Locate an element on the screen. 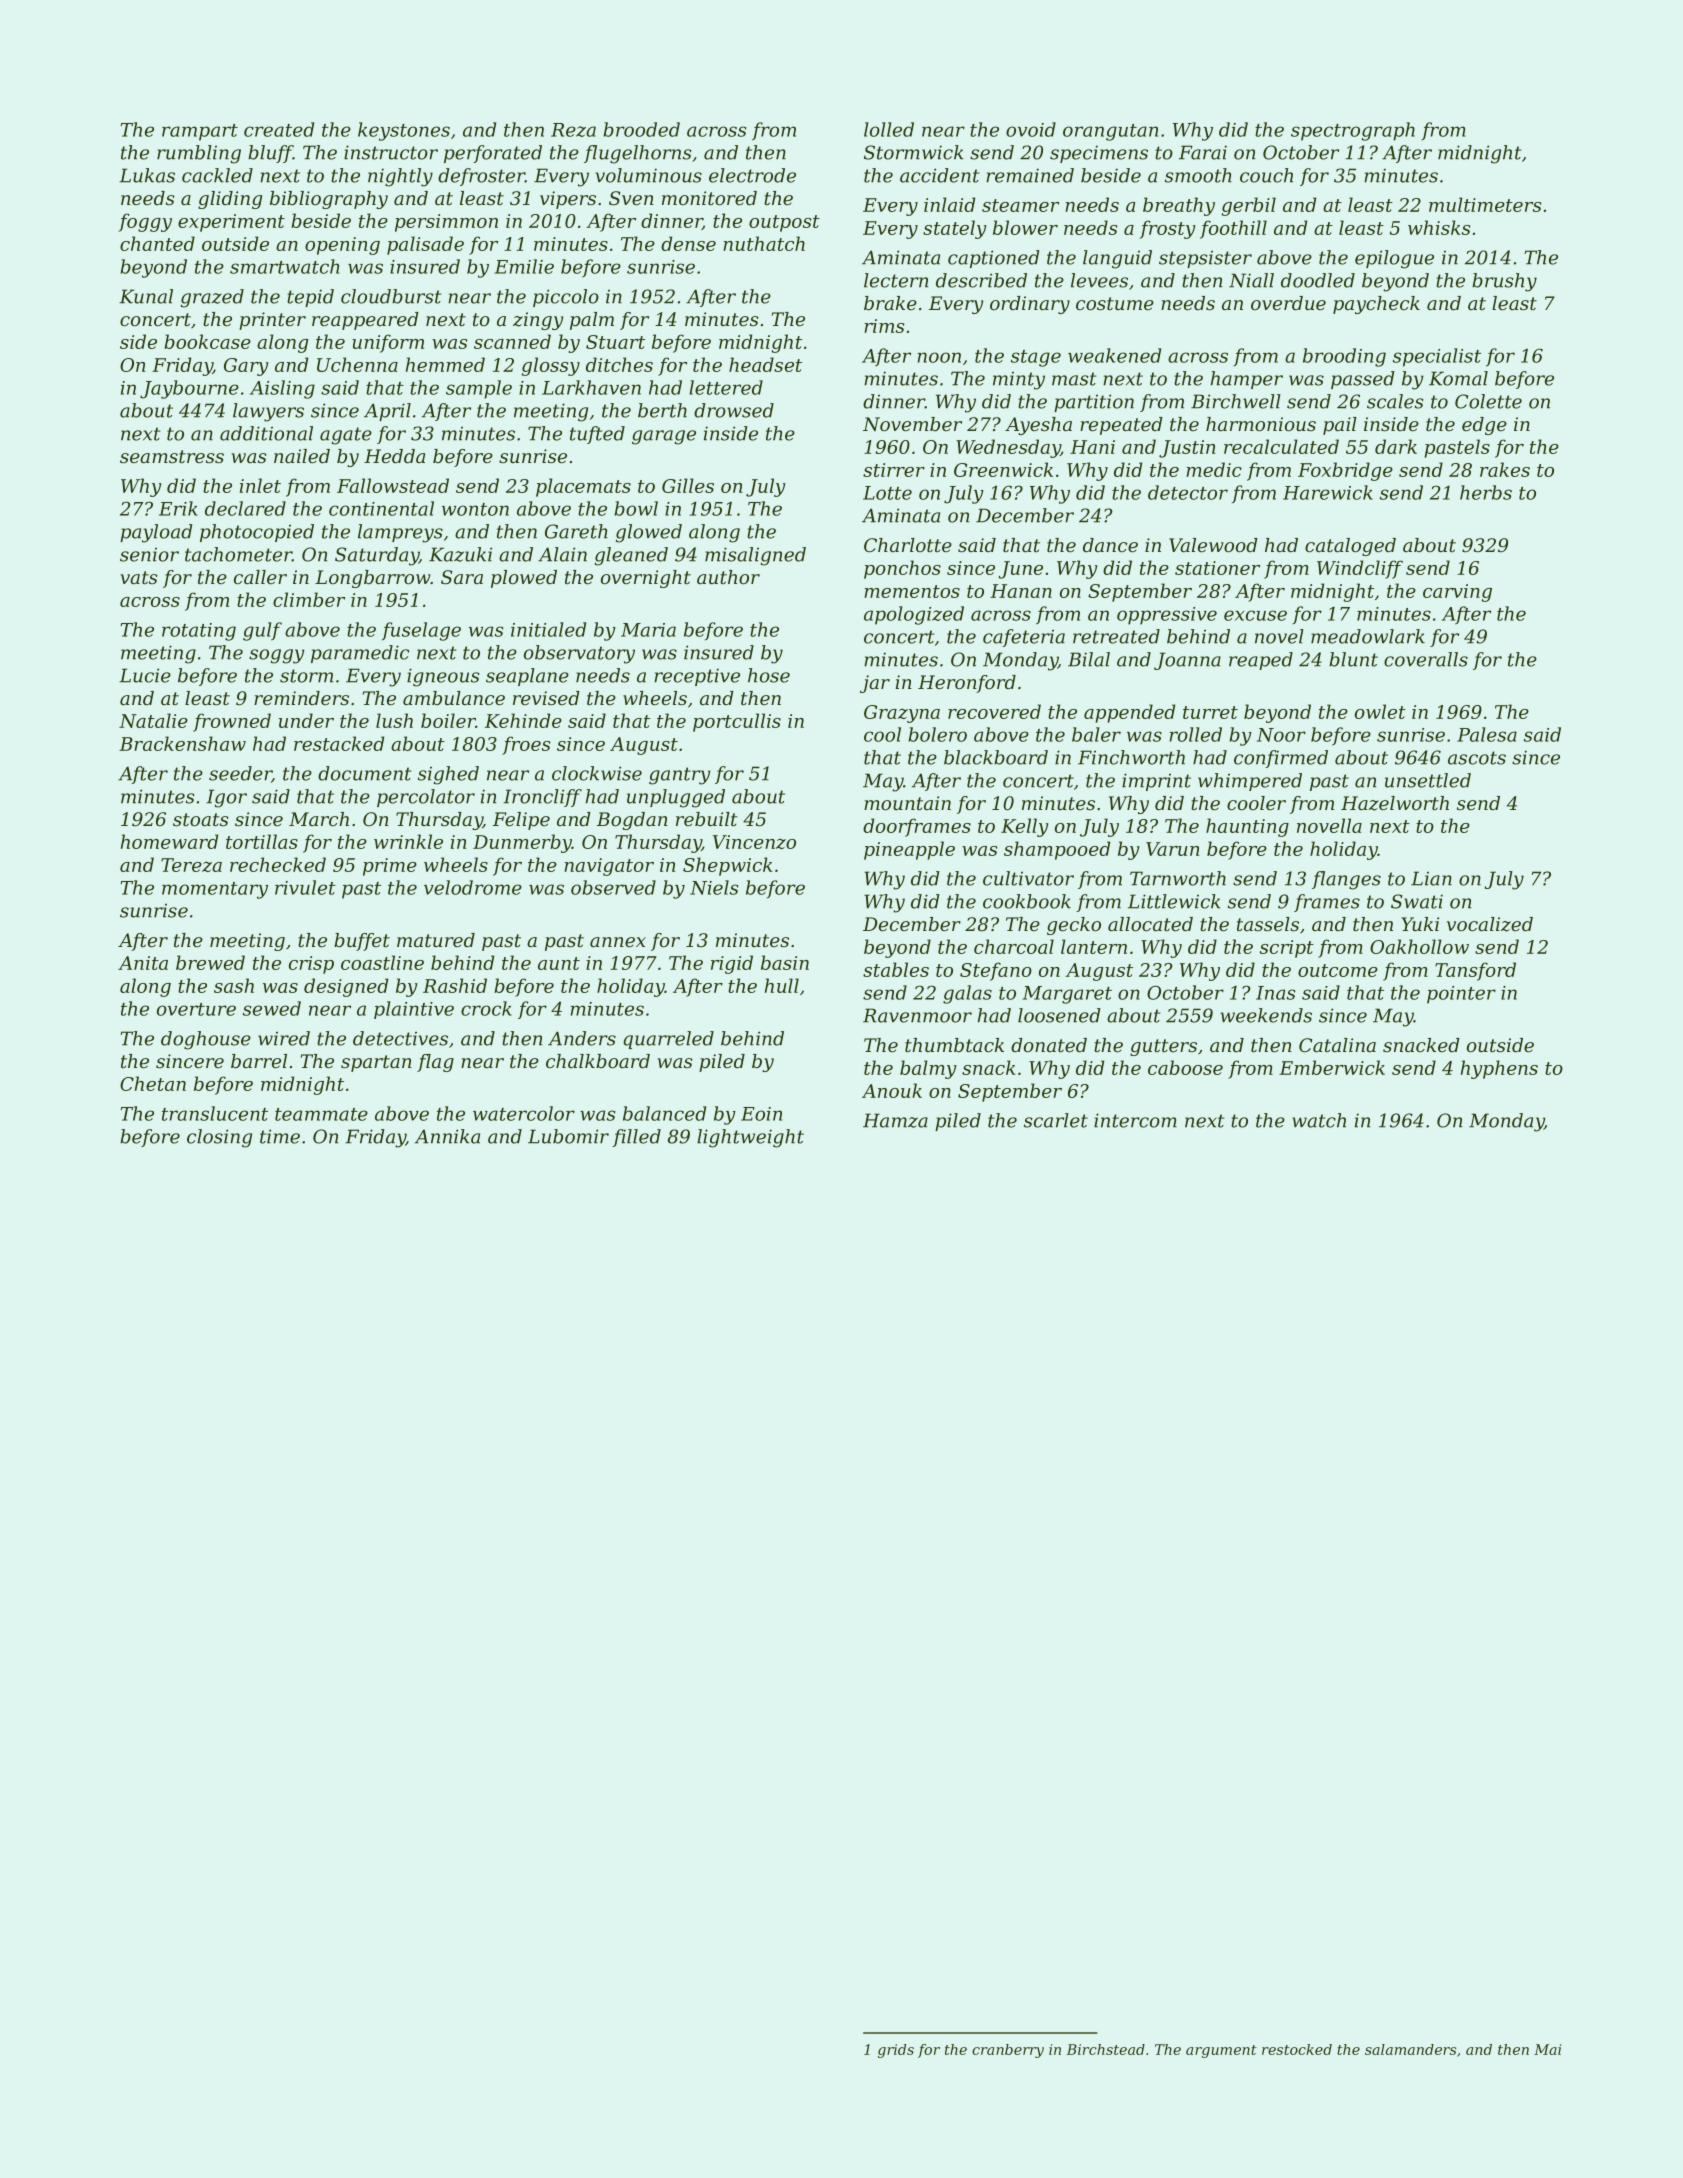 Image resolution: width=1683 pixels, height=2178 pixels. berth is located at coordinates (662, 410).
